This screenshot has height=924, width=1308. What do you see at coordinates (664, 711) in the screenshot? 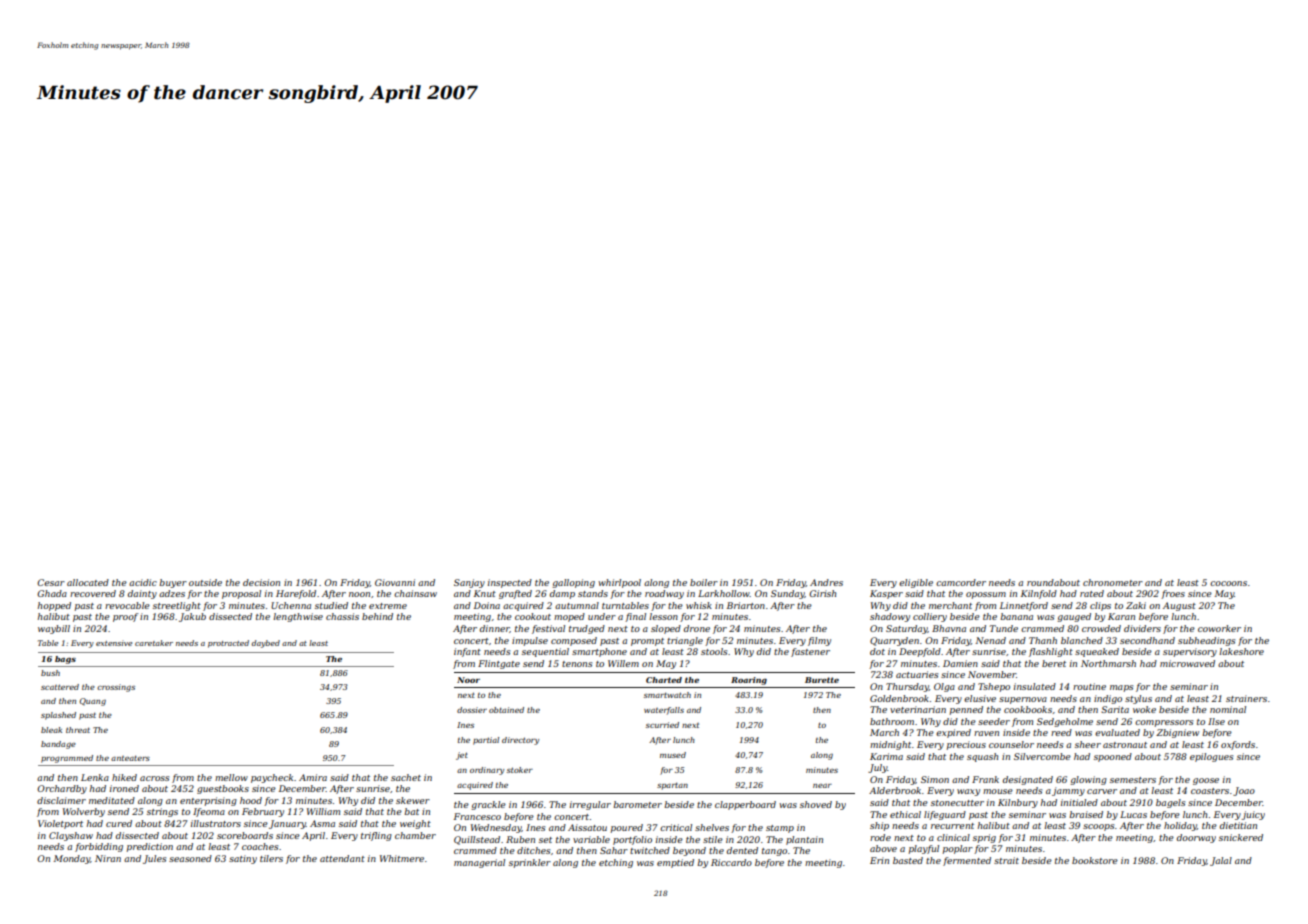
I see `waterfalls` at bounding box center [664, 711].
